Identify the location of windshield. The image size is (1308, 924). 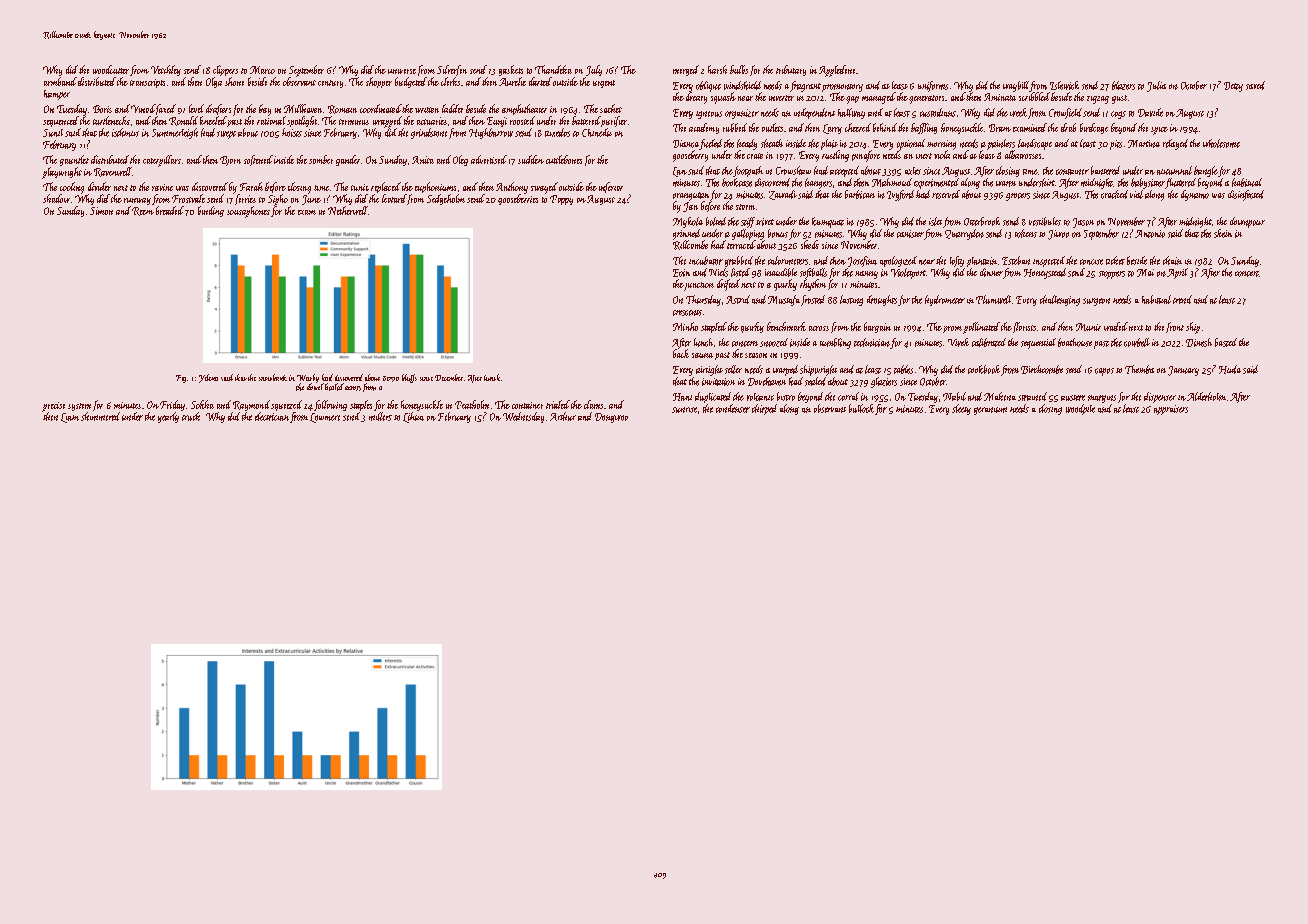
(742, 85).
